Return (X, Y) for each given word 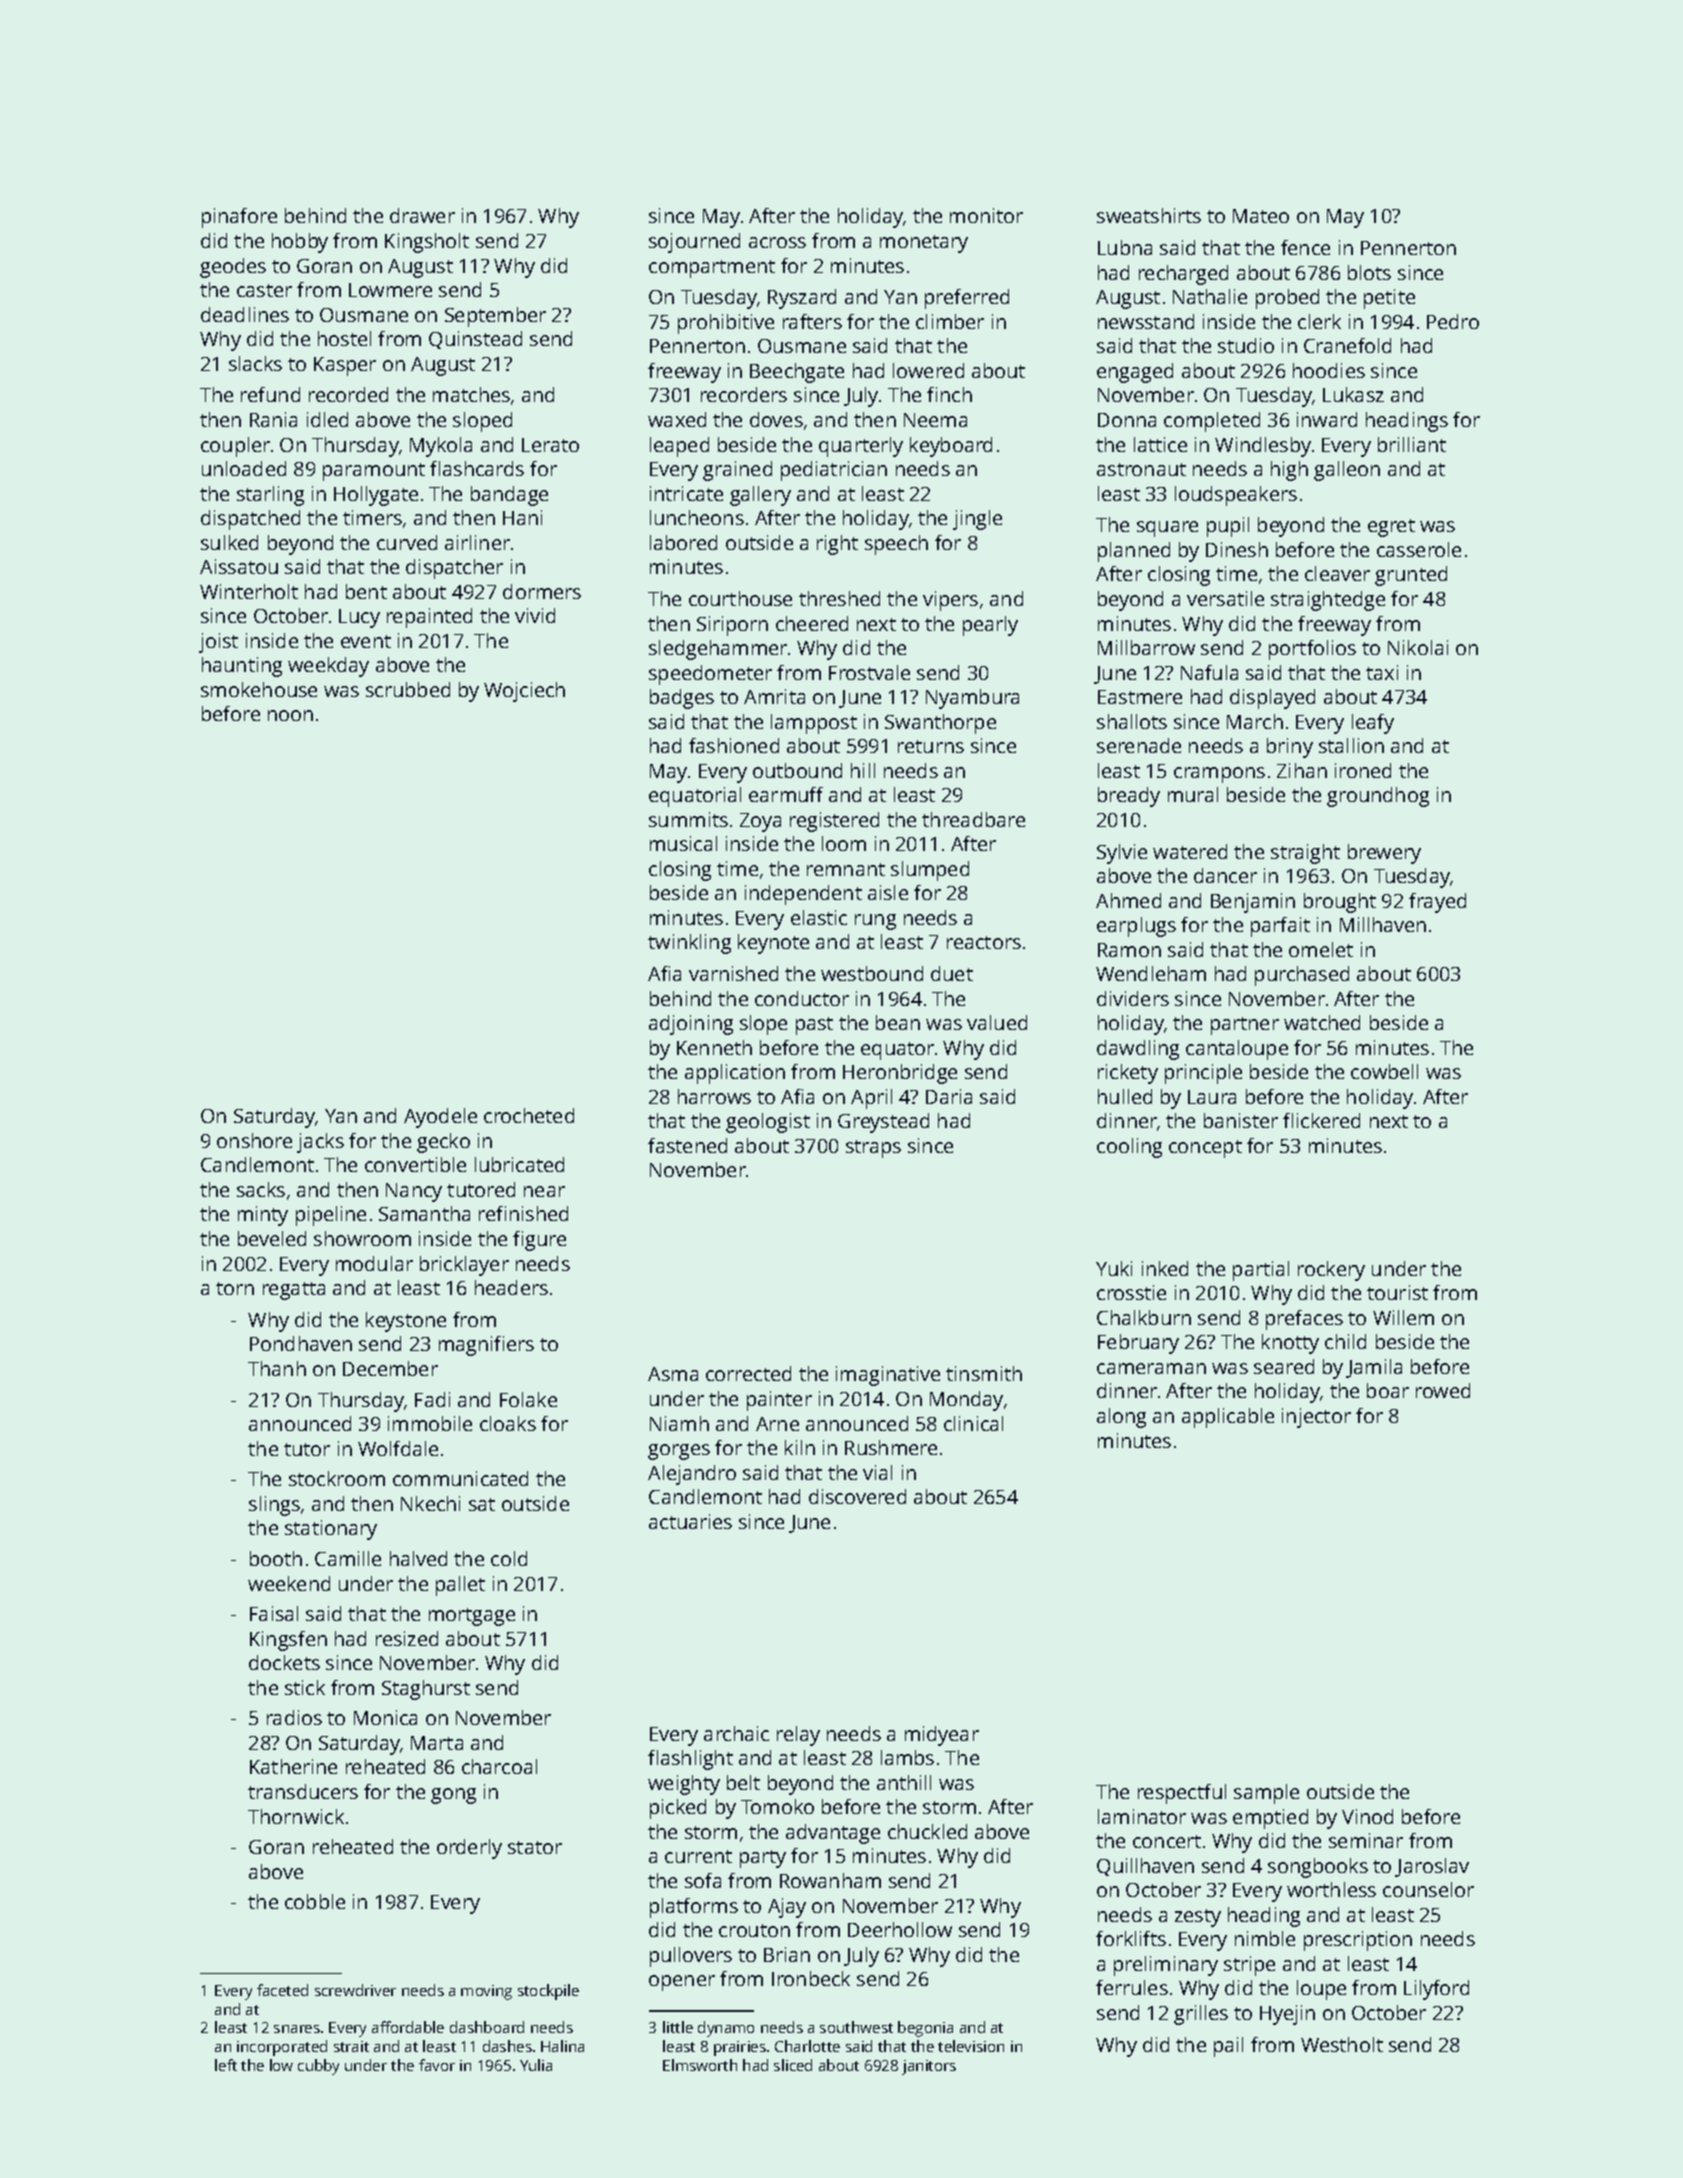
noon (290, 715)
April (871, 1099)
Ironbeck (811, 1978)
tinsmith (984, 1373)
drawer (422, 215)
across (777, 242)
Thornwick (296, 1816)
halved (418, 1558)
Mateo (1261, 216)
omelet (1321, 949)
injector (1316, 1418)
